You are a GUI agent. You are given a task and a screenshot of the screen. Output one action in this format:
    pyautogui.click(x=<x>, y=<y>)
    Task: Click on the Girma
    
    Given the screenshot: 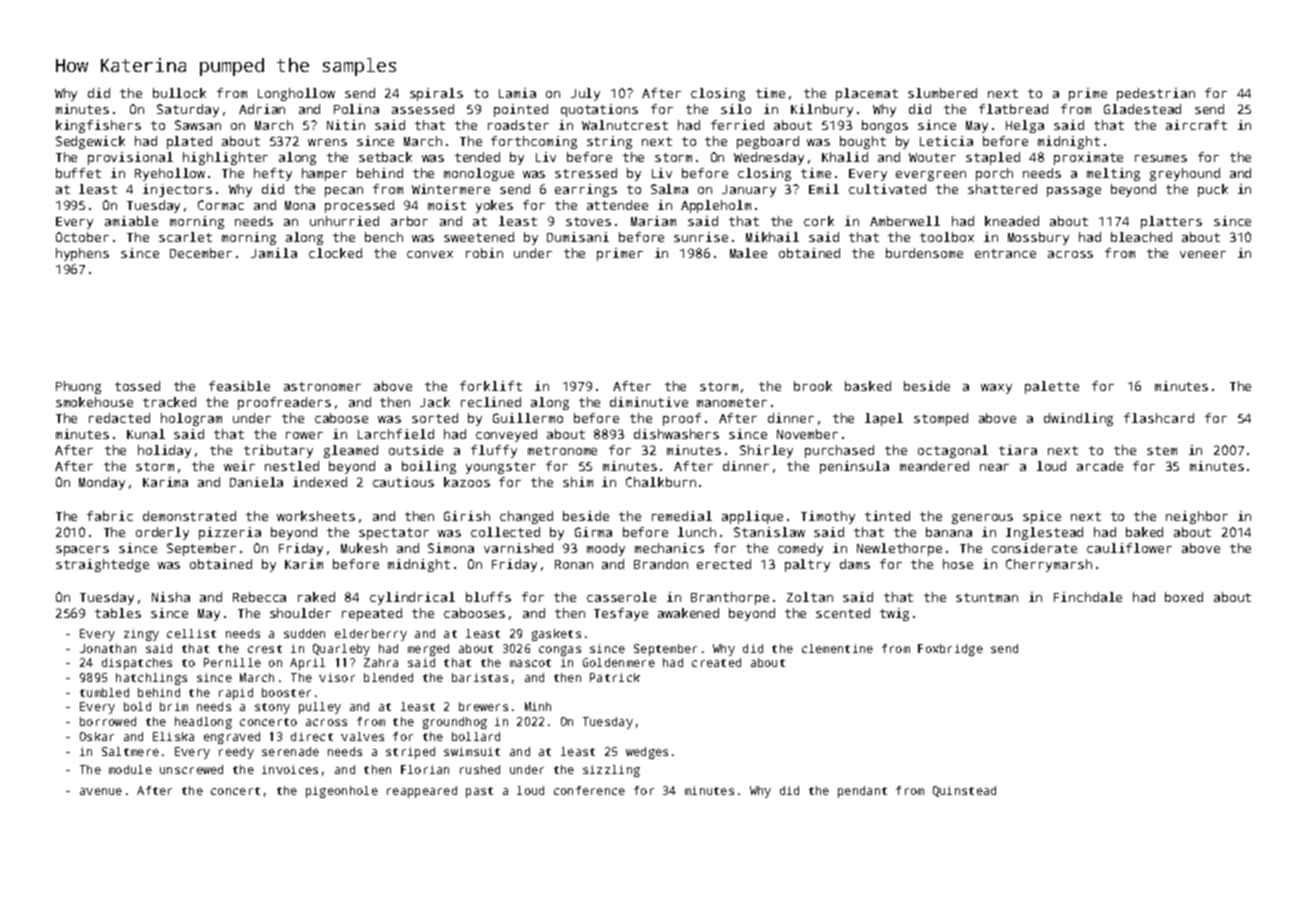 What is the action you would take?
    pyautogui.click(x=593, y=532)
